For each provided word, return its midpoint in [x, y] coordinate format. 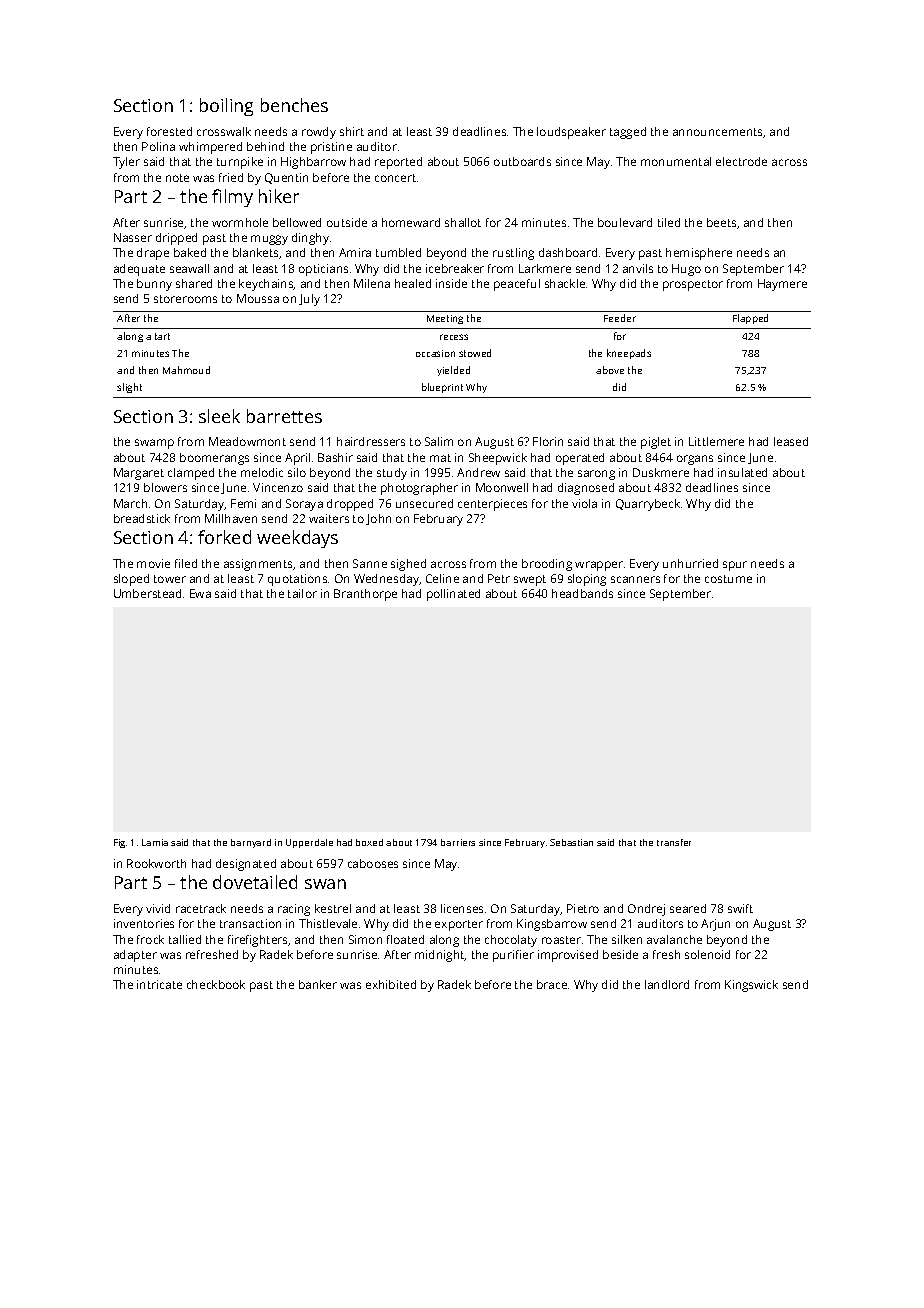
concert [395, 178]
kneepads [629, 354]
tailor [302, 593]
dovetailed [255, 882]
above [610, 370]
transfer [674, 842]
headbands [582, 593]
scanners [635, 579]
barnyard [251, 843]
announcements [717, 132]
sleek [219, 416]
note [177, 178]
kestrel [333, 908]
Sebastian [571, 842]
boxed [369, 842]
